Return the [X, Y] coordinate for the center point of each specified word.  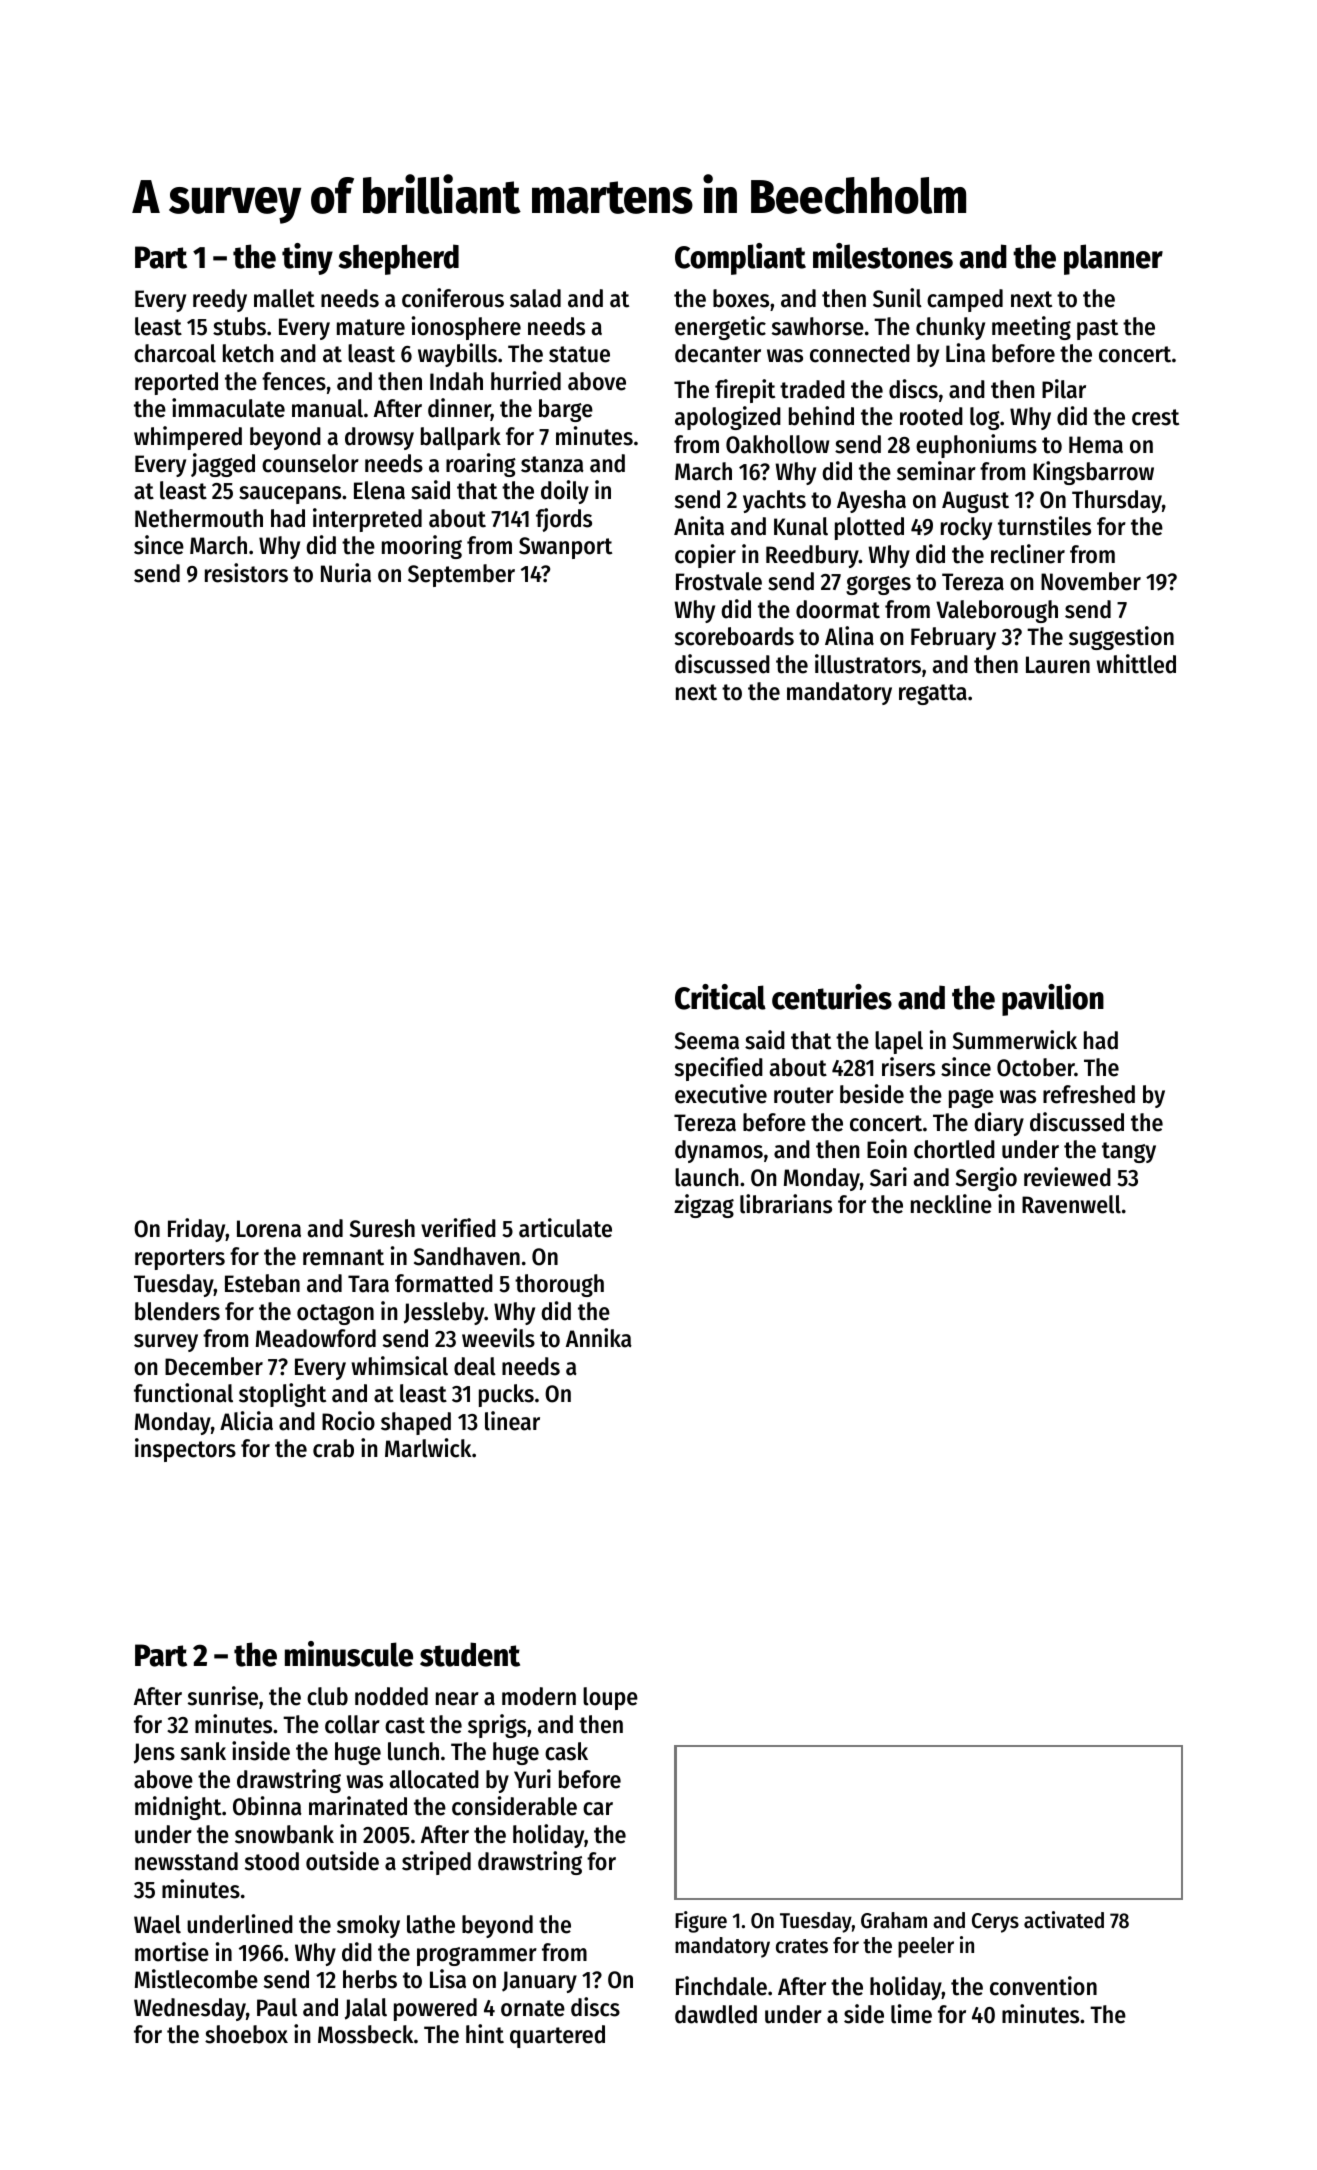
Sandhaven [467, 1256]
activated [1064, 1920]
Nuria [346, 573]
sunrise [223, 1696]
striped [436, 1863]
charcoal [175, 353]
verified [458, 1228]
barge [566, 410]
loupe [610, 1698]
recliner [1028, 554]
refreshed [1089, 1094]
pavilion [1053, 1000]
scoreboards [734, 636]
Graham [894, 1920]
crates [802, 1946]
